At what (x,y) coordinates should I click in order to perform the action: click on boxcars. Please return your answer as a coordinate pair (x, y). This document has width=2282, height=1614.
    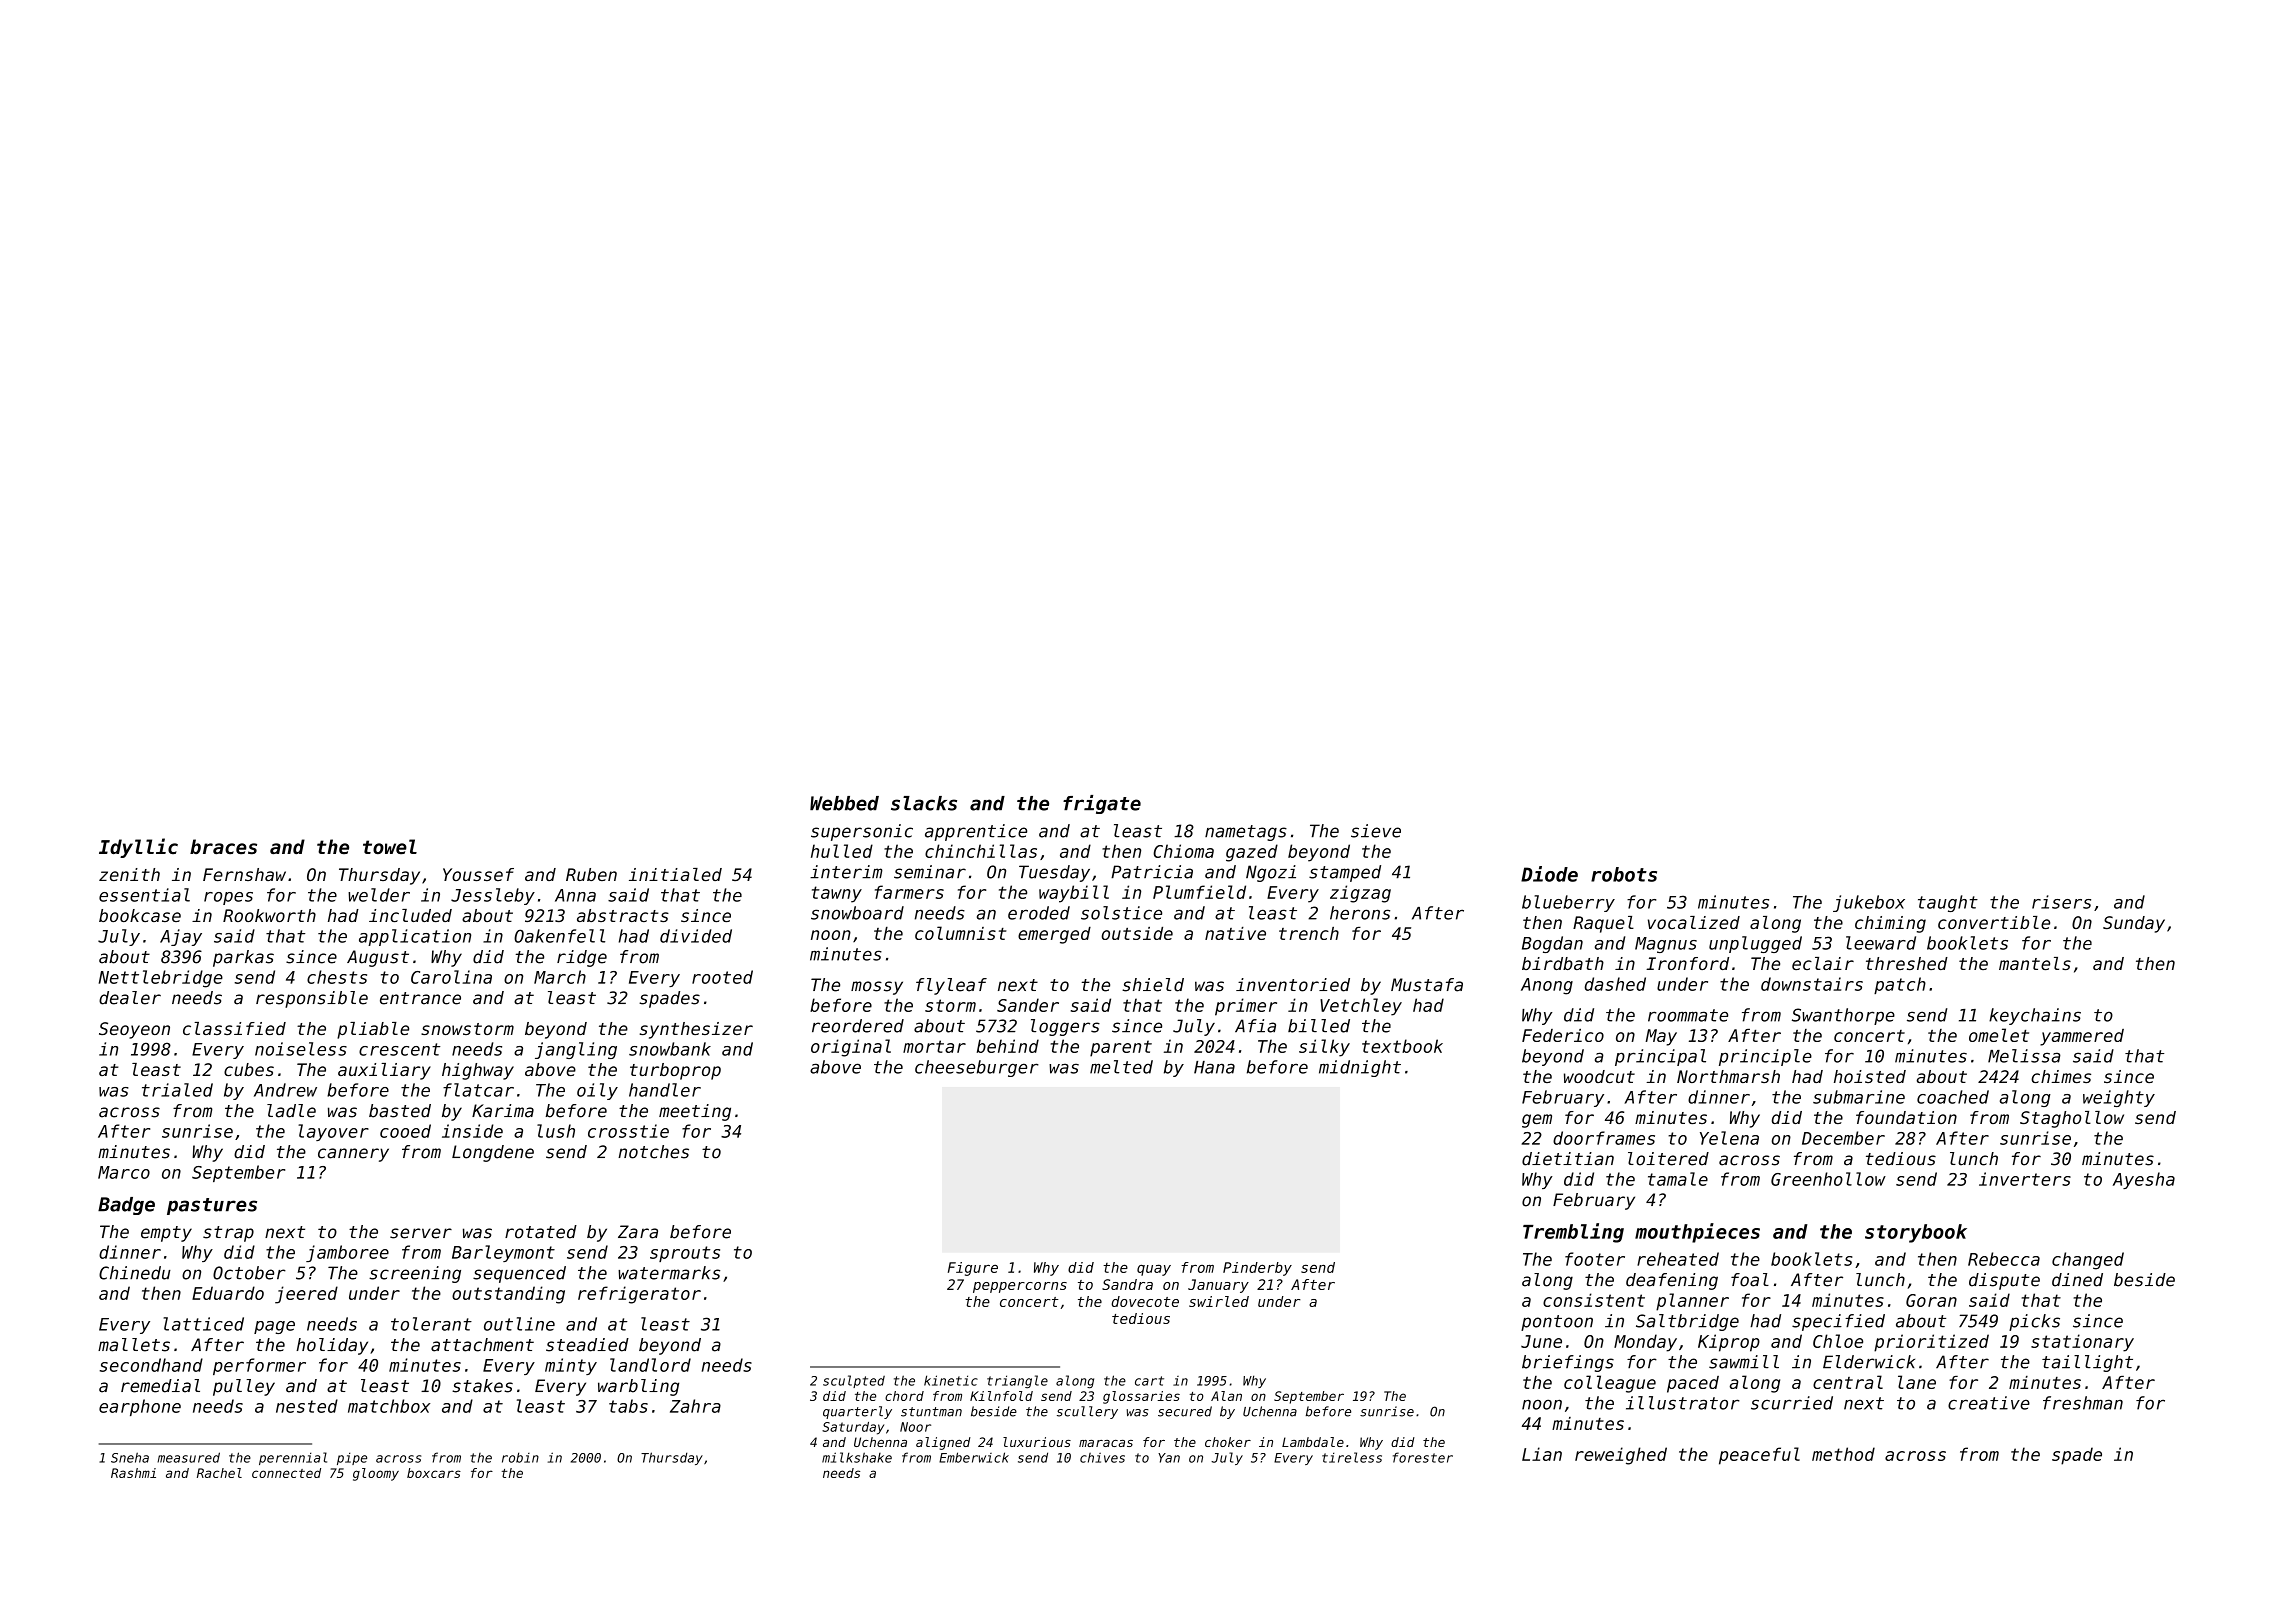
    Looking at the image, I should click on (434, 1473).
